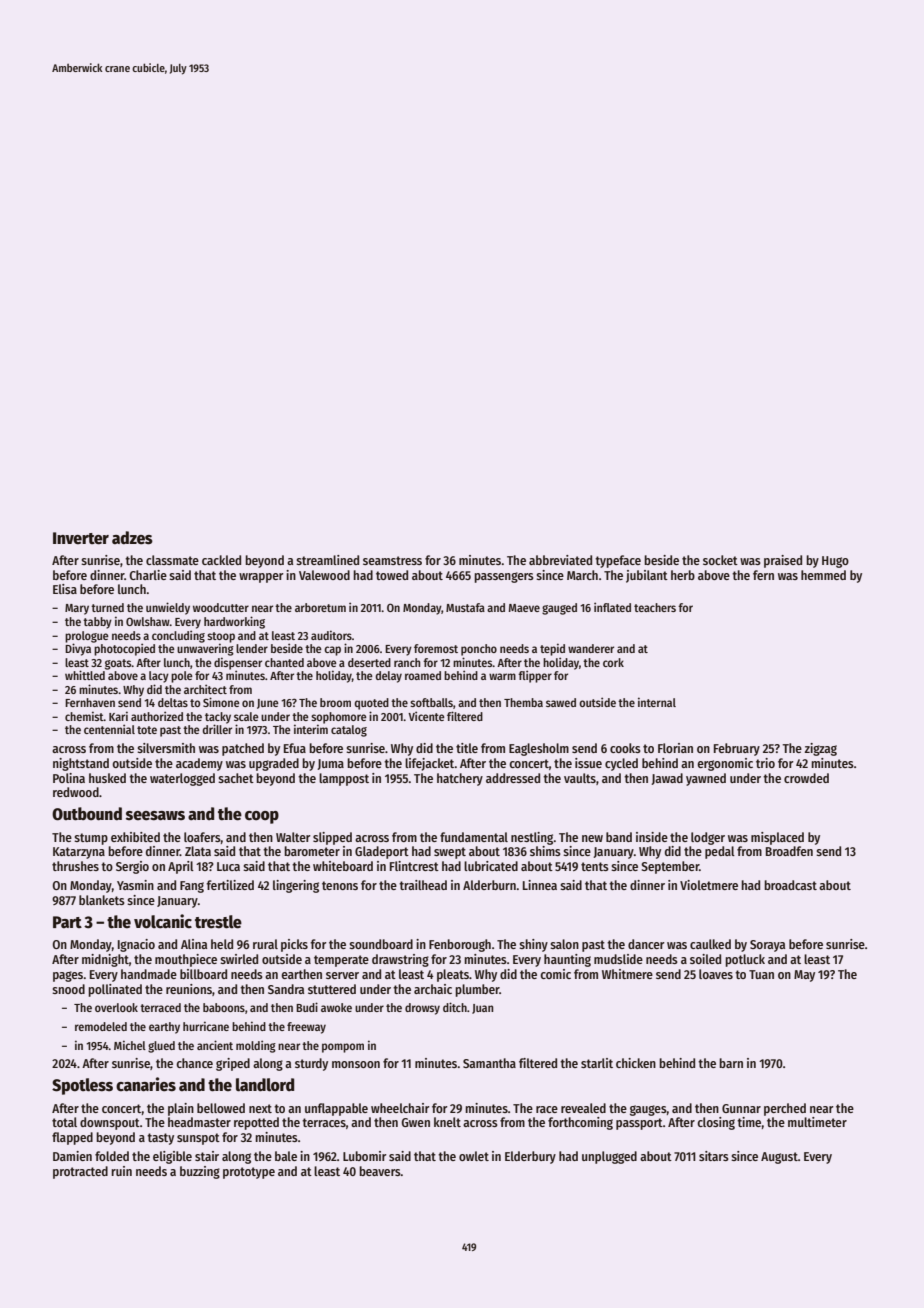  I want to click on addressed, so click(513, 778).
